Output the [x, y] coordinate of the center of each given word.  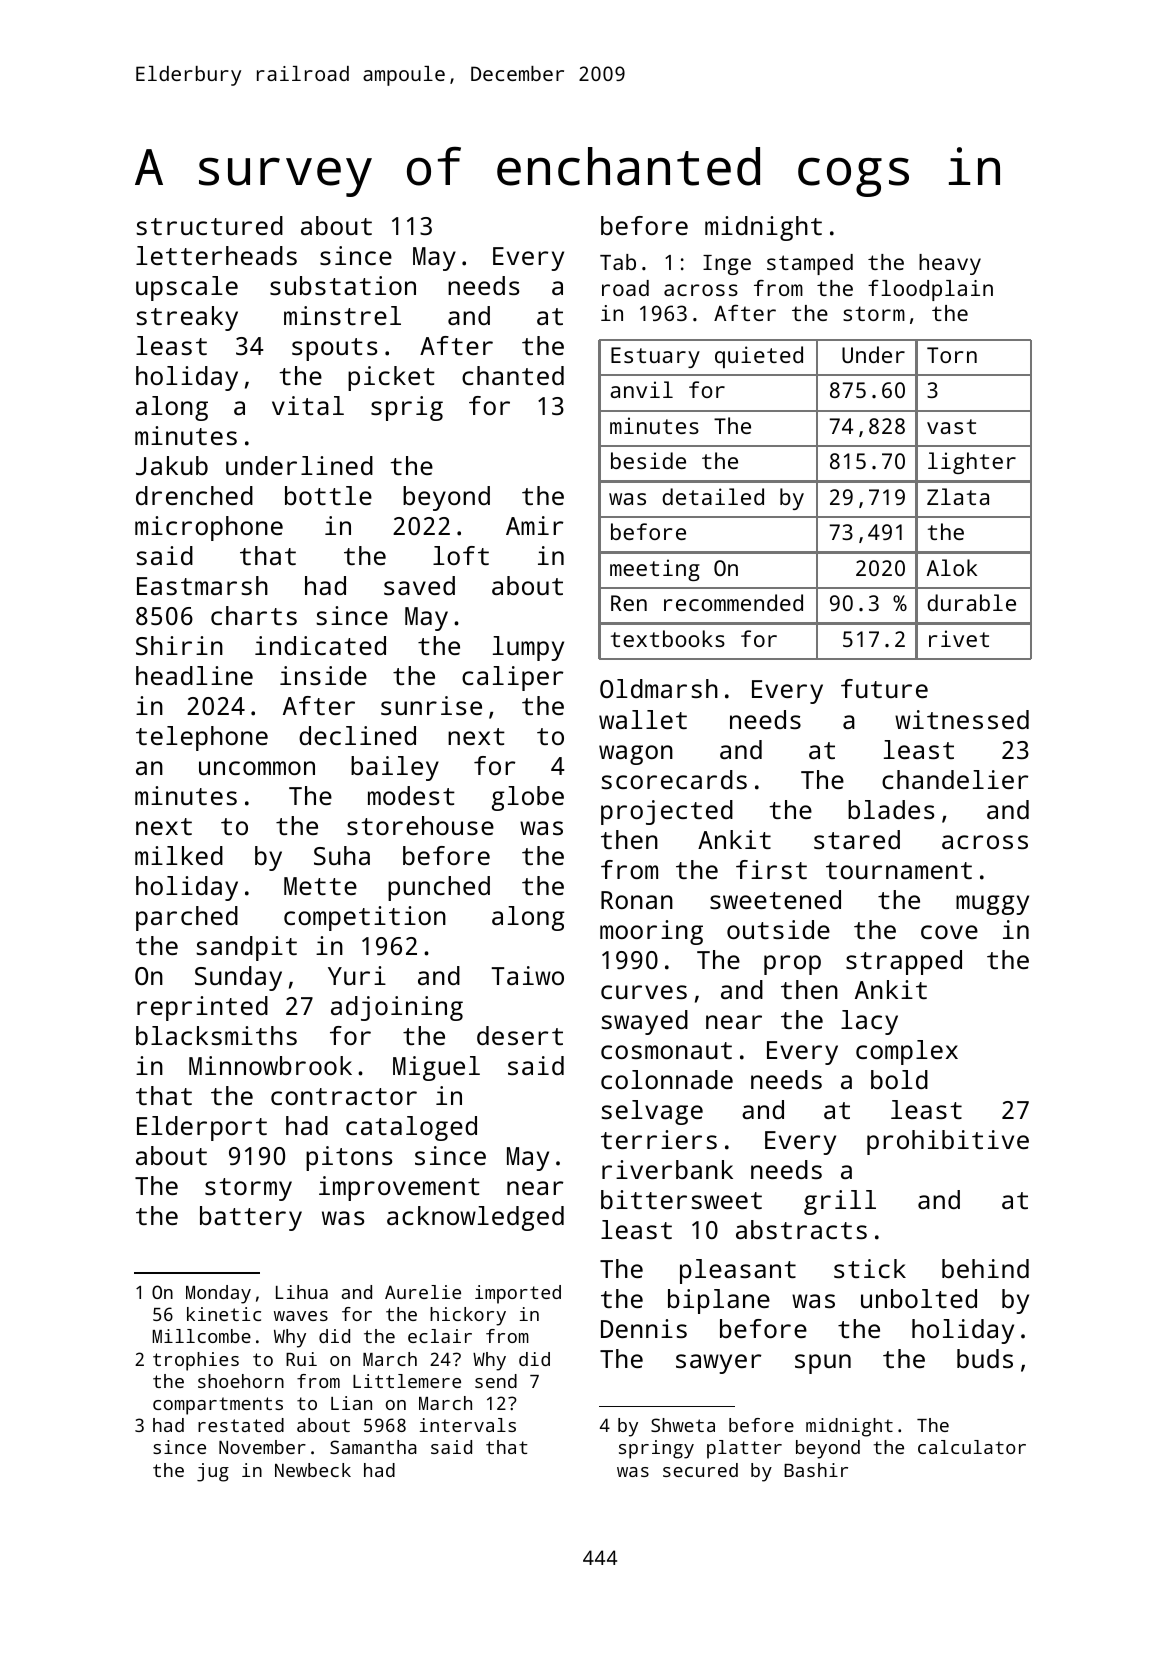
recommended [733, 602]
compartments [218, 1406]
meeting [655, 570]
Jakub [172, 465]
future [884, 688]
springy [656, 1449]
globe [528, 798]
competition [365, 918]
